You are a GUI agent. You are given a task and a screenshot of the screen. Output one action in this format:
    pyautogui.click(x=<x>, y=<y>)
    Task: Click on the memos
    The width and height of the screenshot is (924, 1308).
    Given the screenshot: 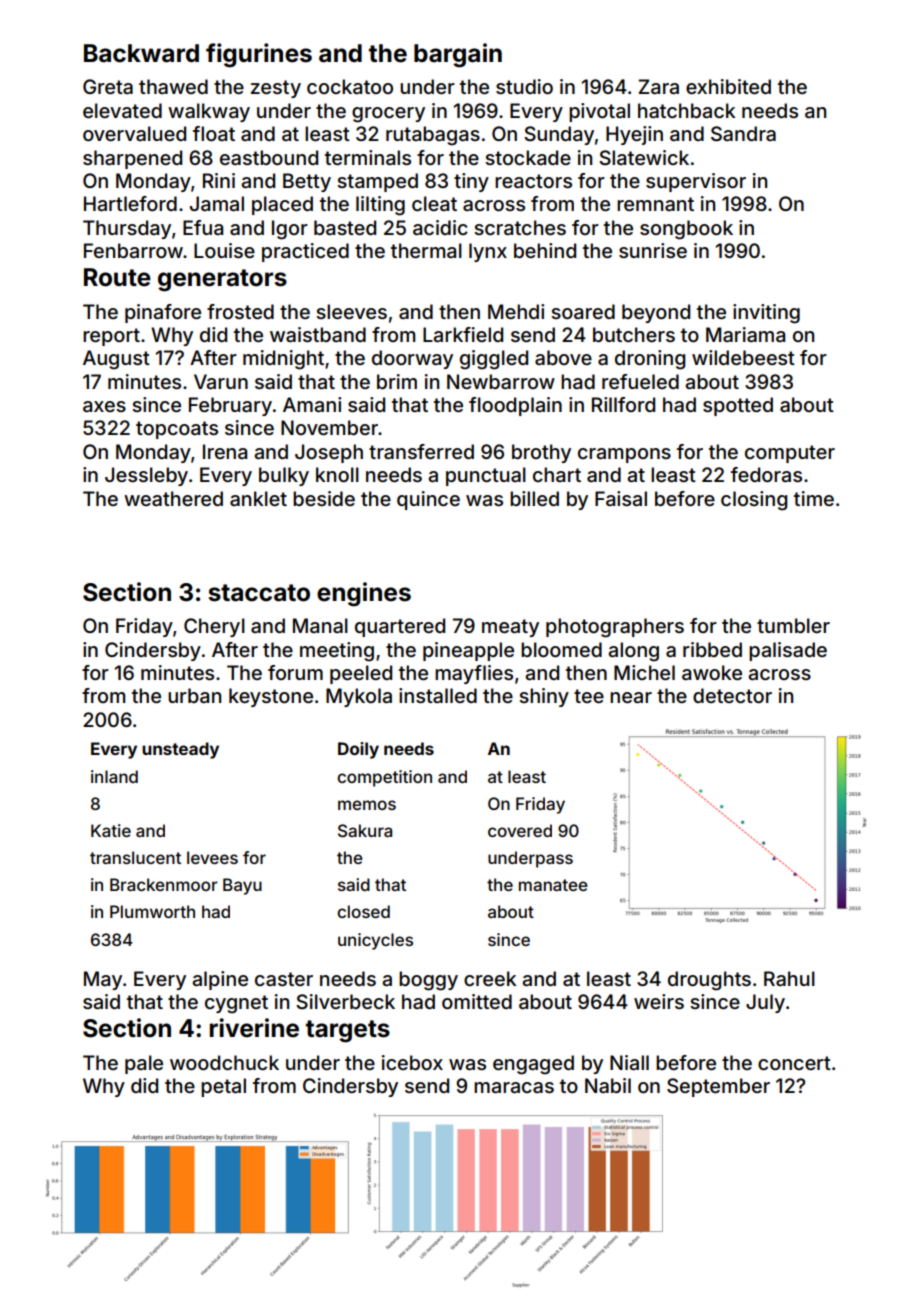 What is the action you would take?
    pyautogui.click(x=367, y=805)
